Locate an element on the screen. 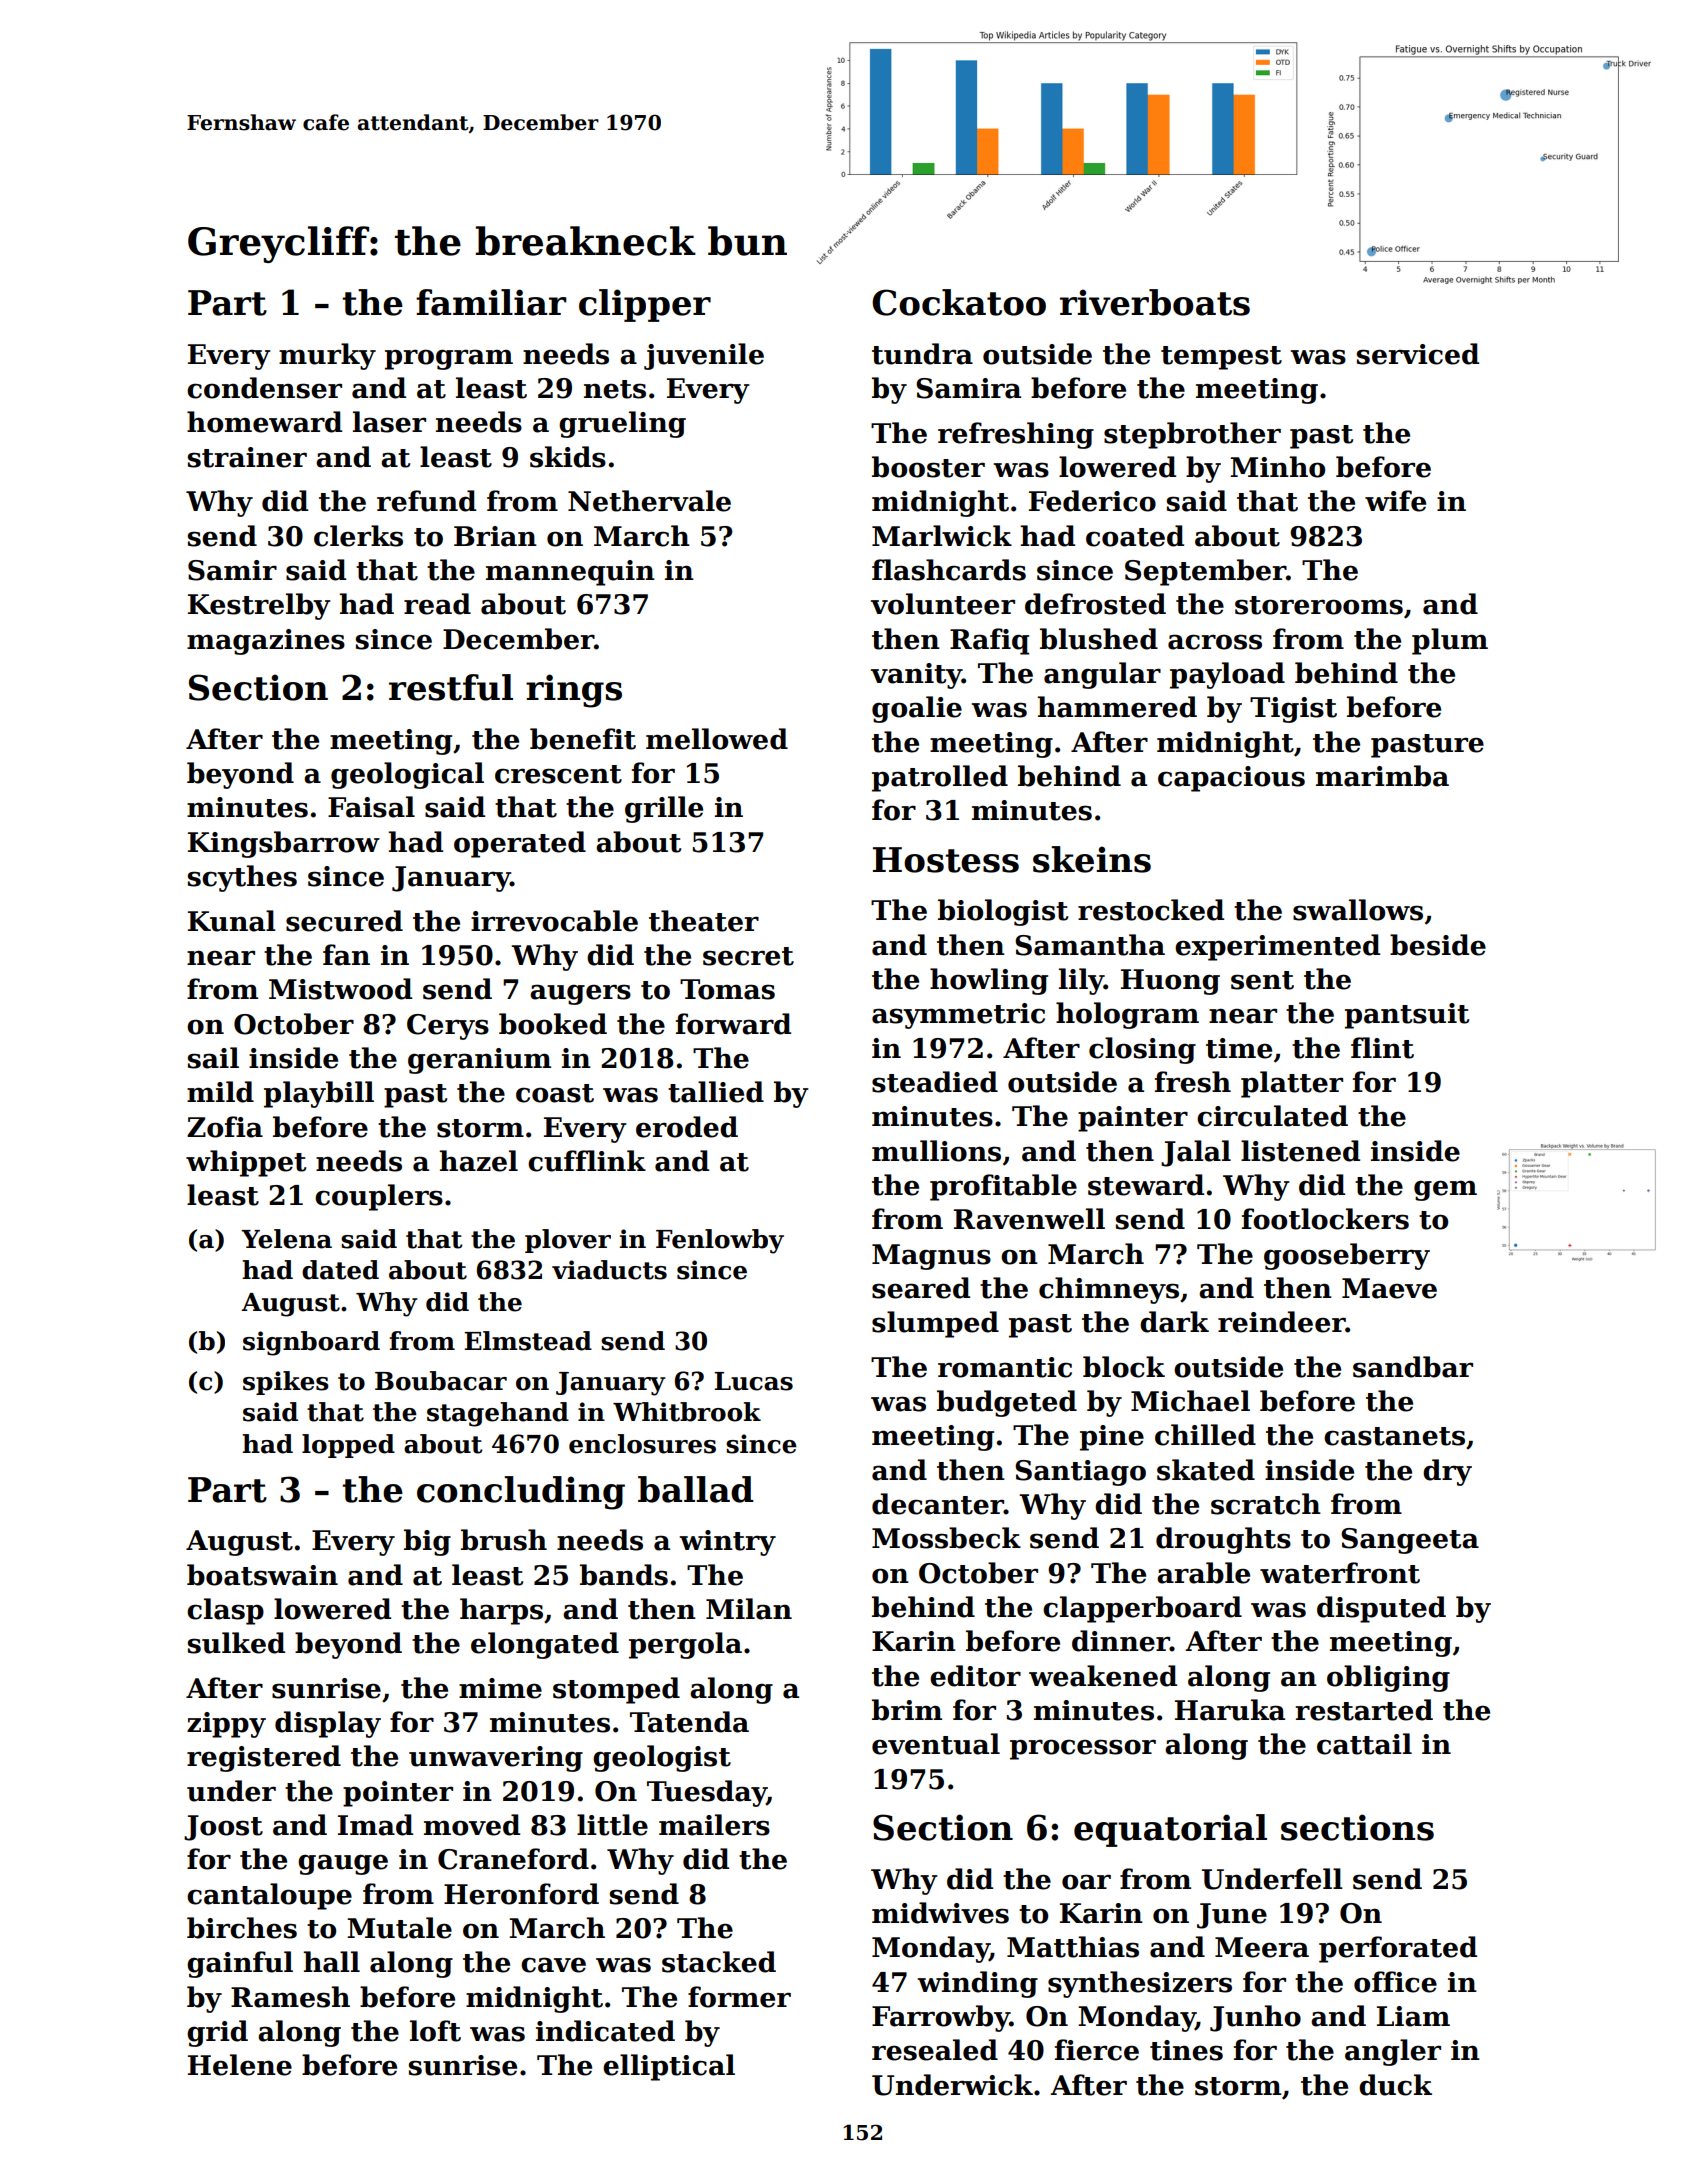  marimba is located at coordinates (1382, 776).
